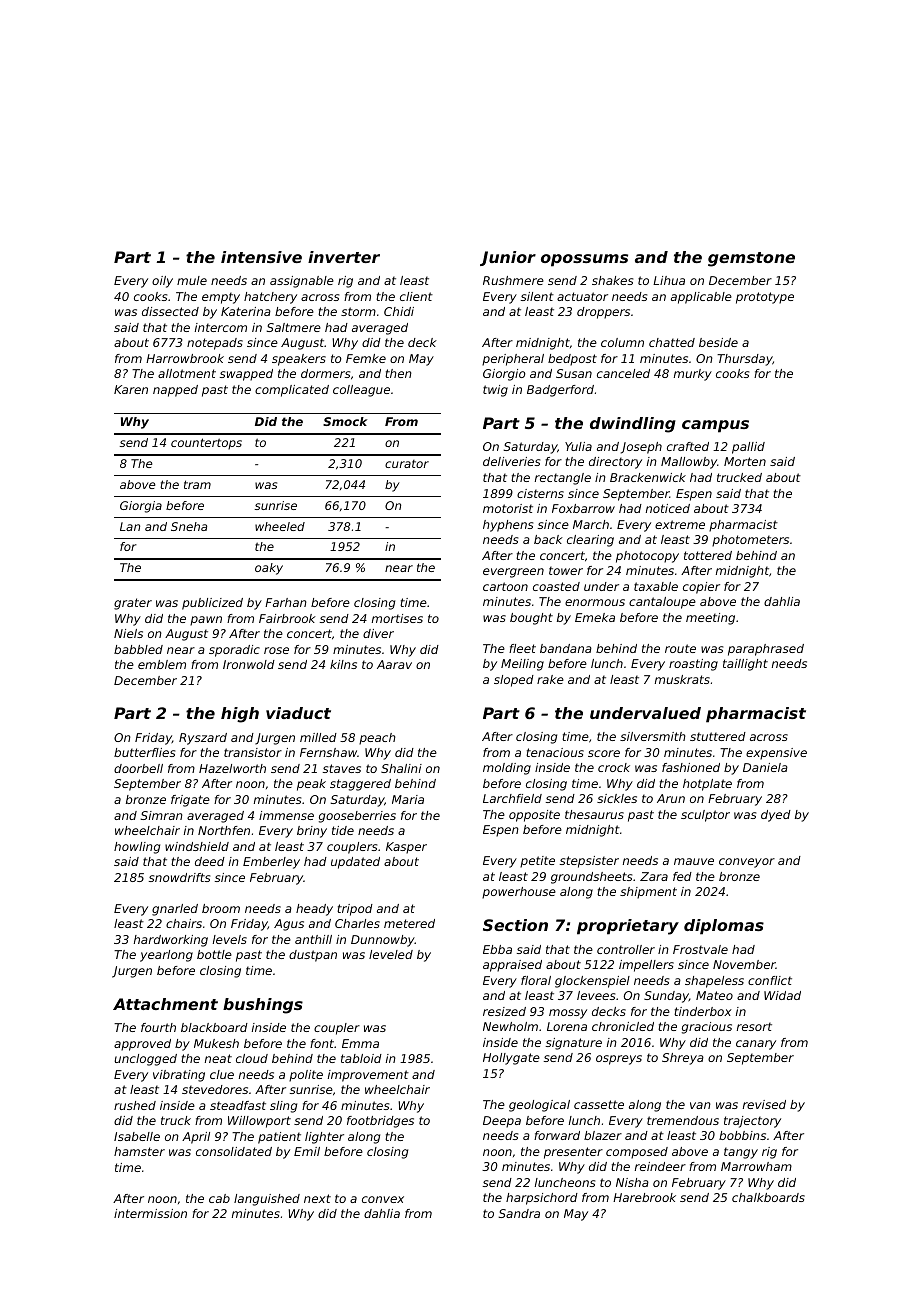 This screenshot has width=924, height=1308. I want to click on paraphrased, so click(766, 650).
